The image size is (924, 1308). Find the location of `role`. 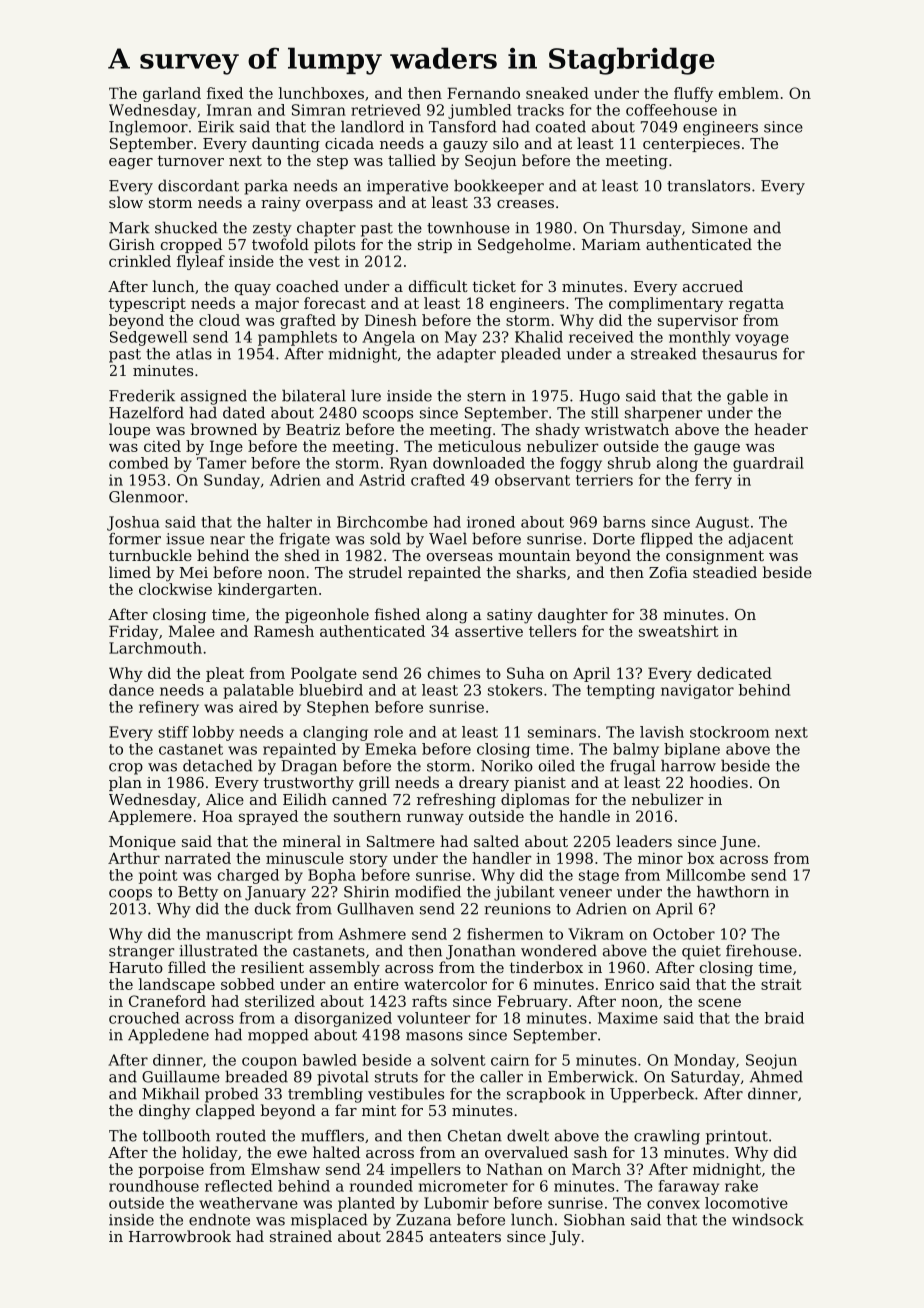

role is located at coordinates (388, 732).
